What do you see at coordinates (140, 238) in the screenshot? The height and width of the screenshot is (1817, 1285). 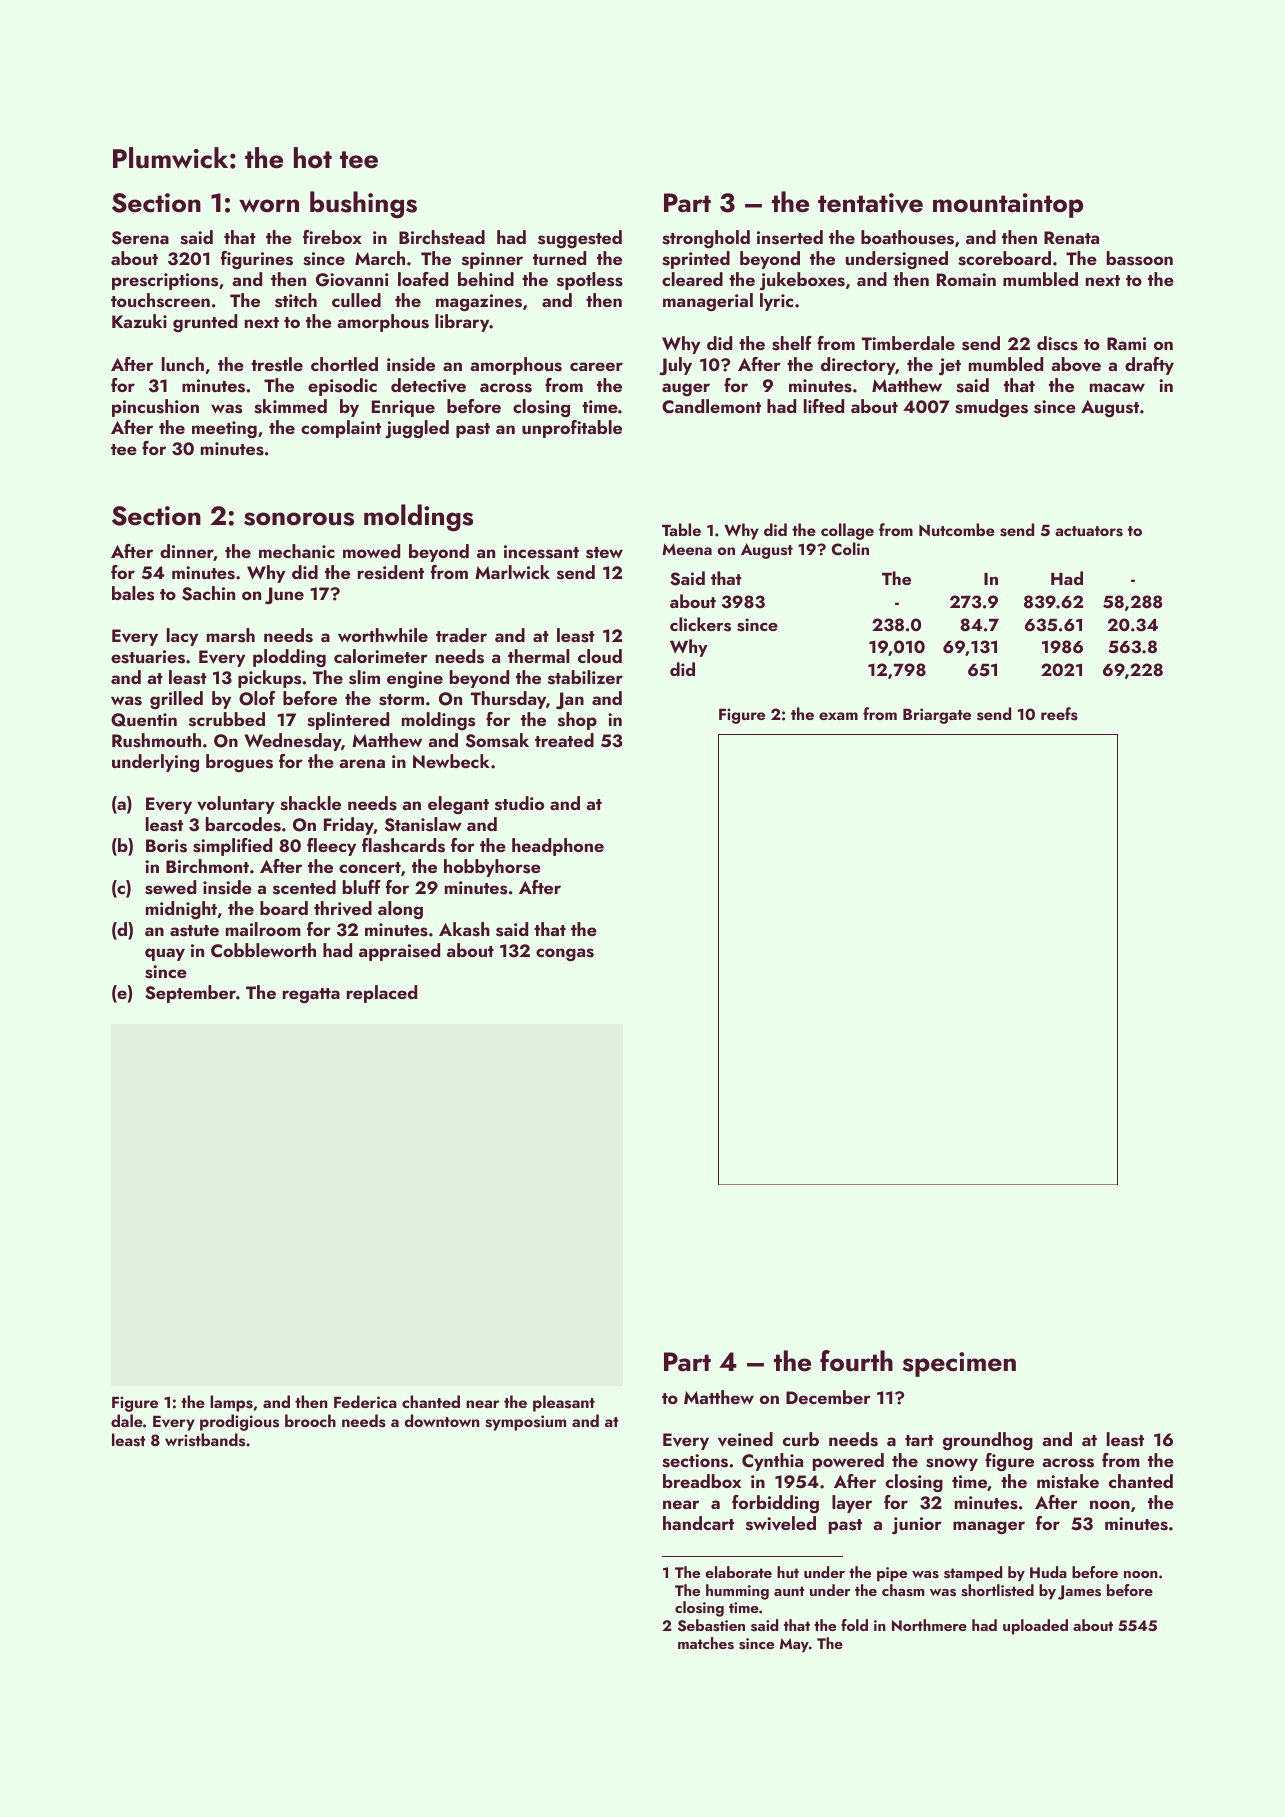 I see `Serena` at bounding box center [140, 238].
